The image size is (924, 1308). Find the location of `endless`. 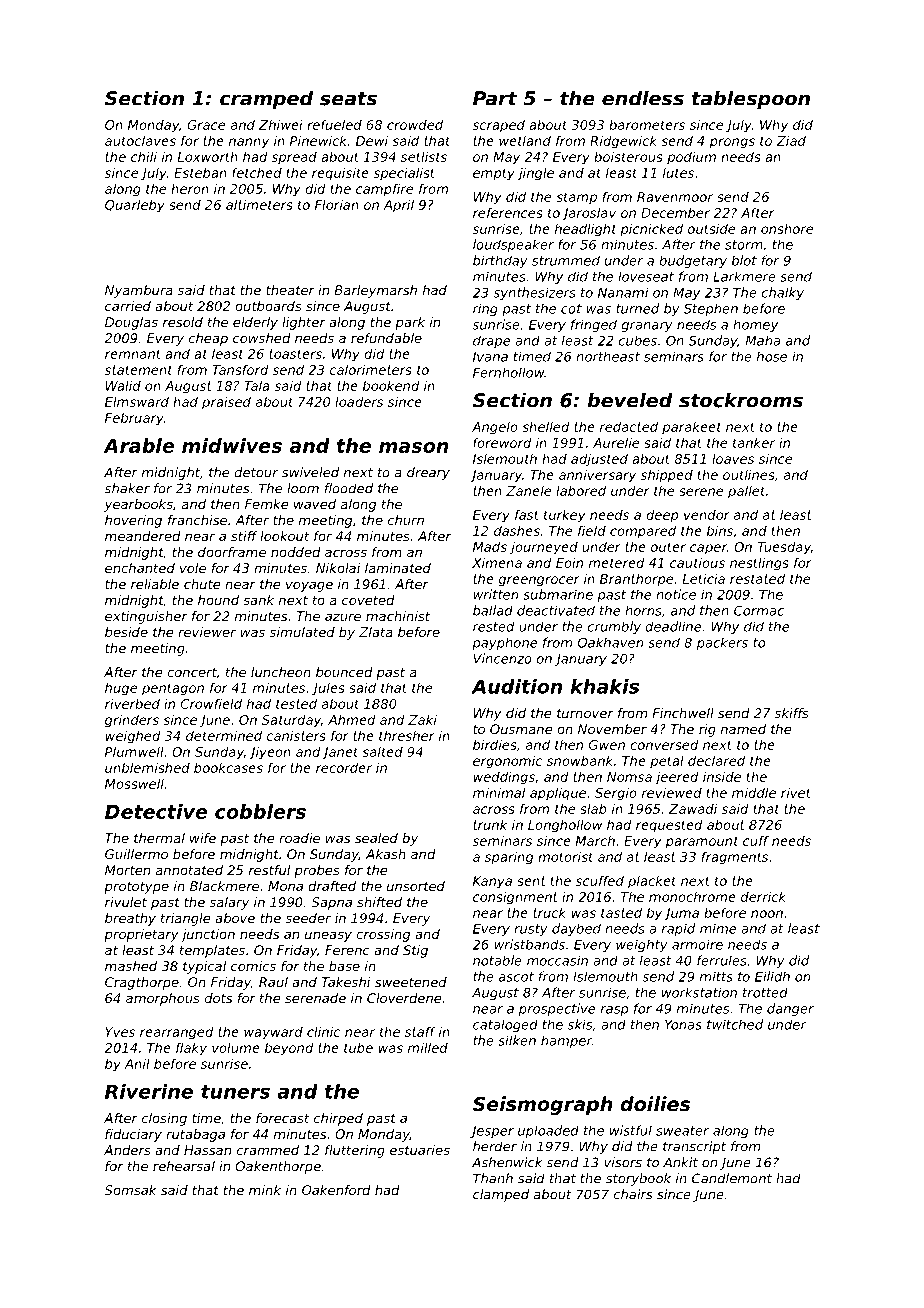

endless is located at coordinates (643, 98).
